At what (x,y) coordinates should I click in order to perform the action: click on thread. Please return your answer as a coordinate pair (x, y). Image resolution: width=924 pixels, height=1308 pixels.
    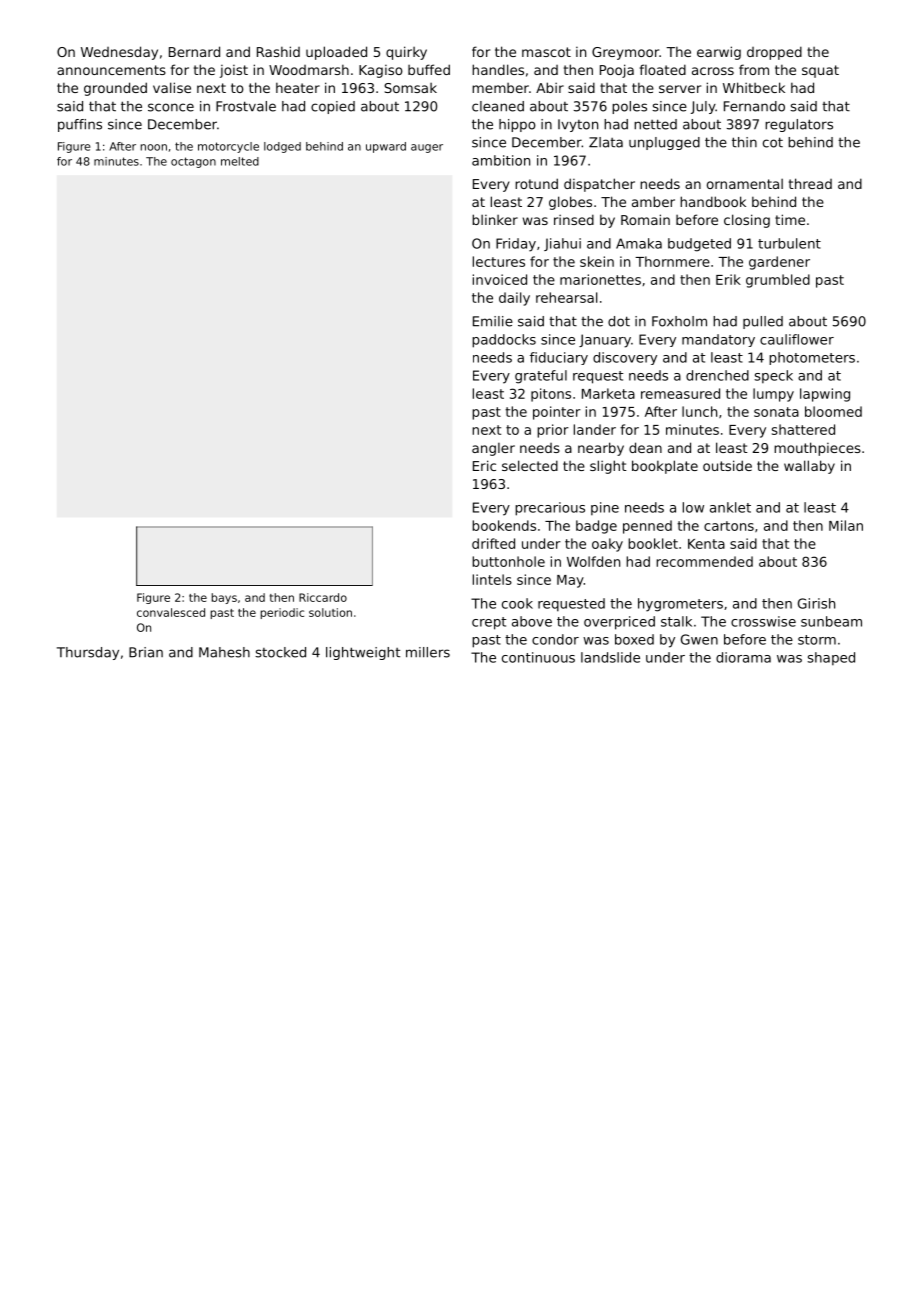
    Looking at the image, I should click on (810, 183).
